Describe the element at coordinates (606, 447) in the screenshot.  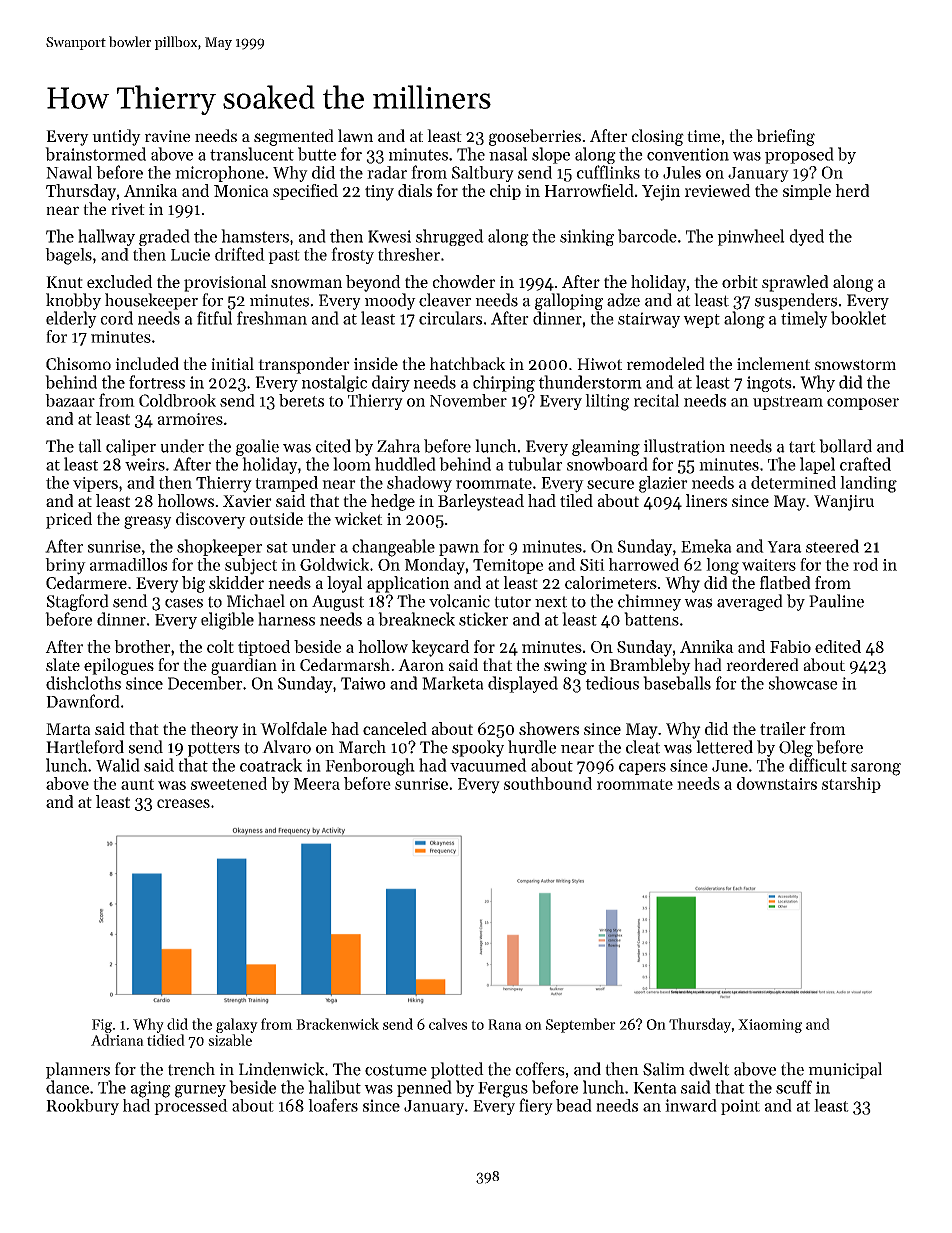
I see `gleaming` at that location.
